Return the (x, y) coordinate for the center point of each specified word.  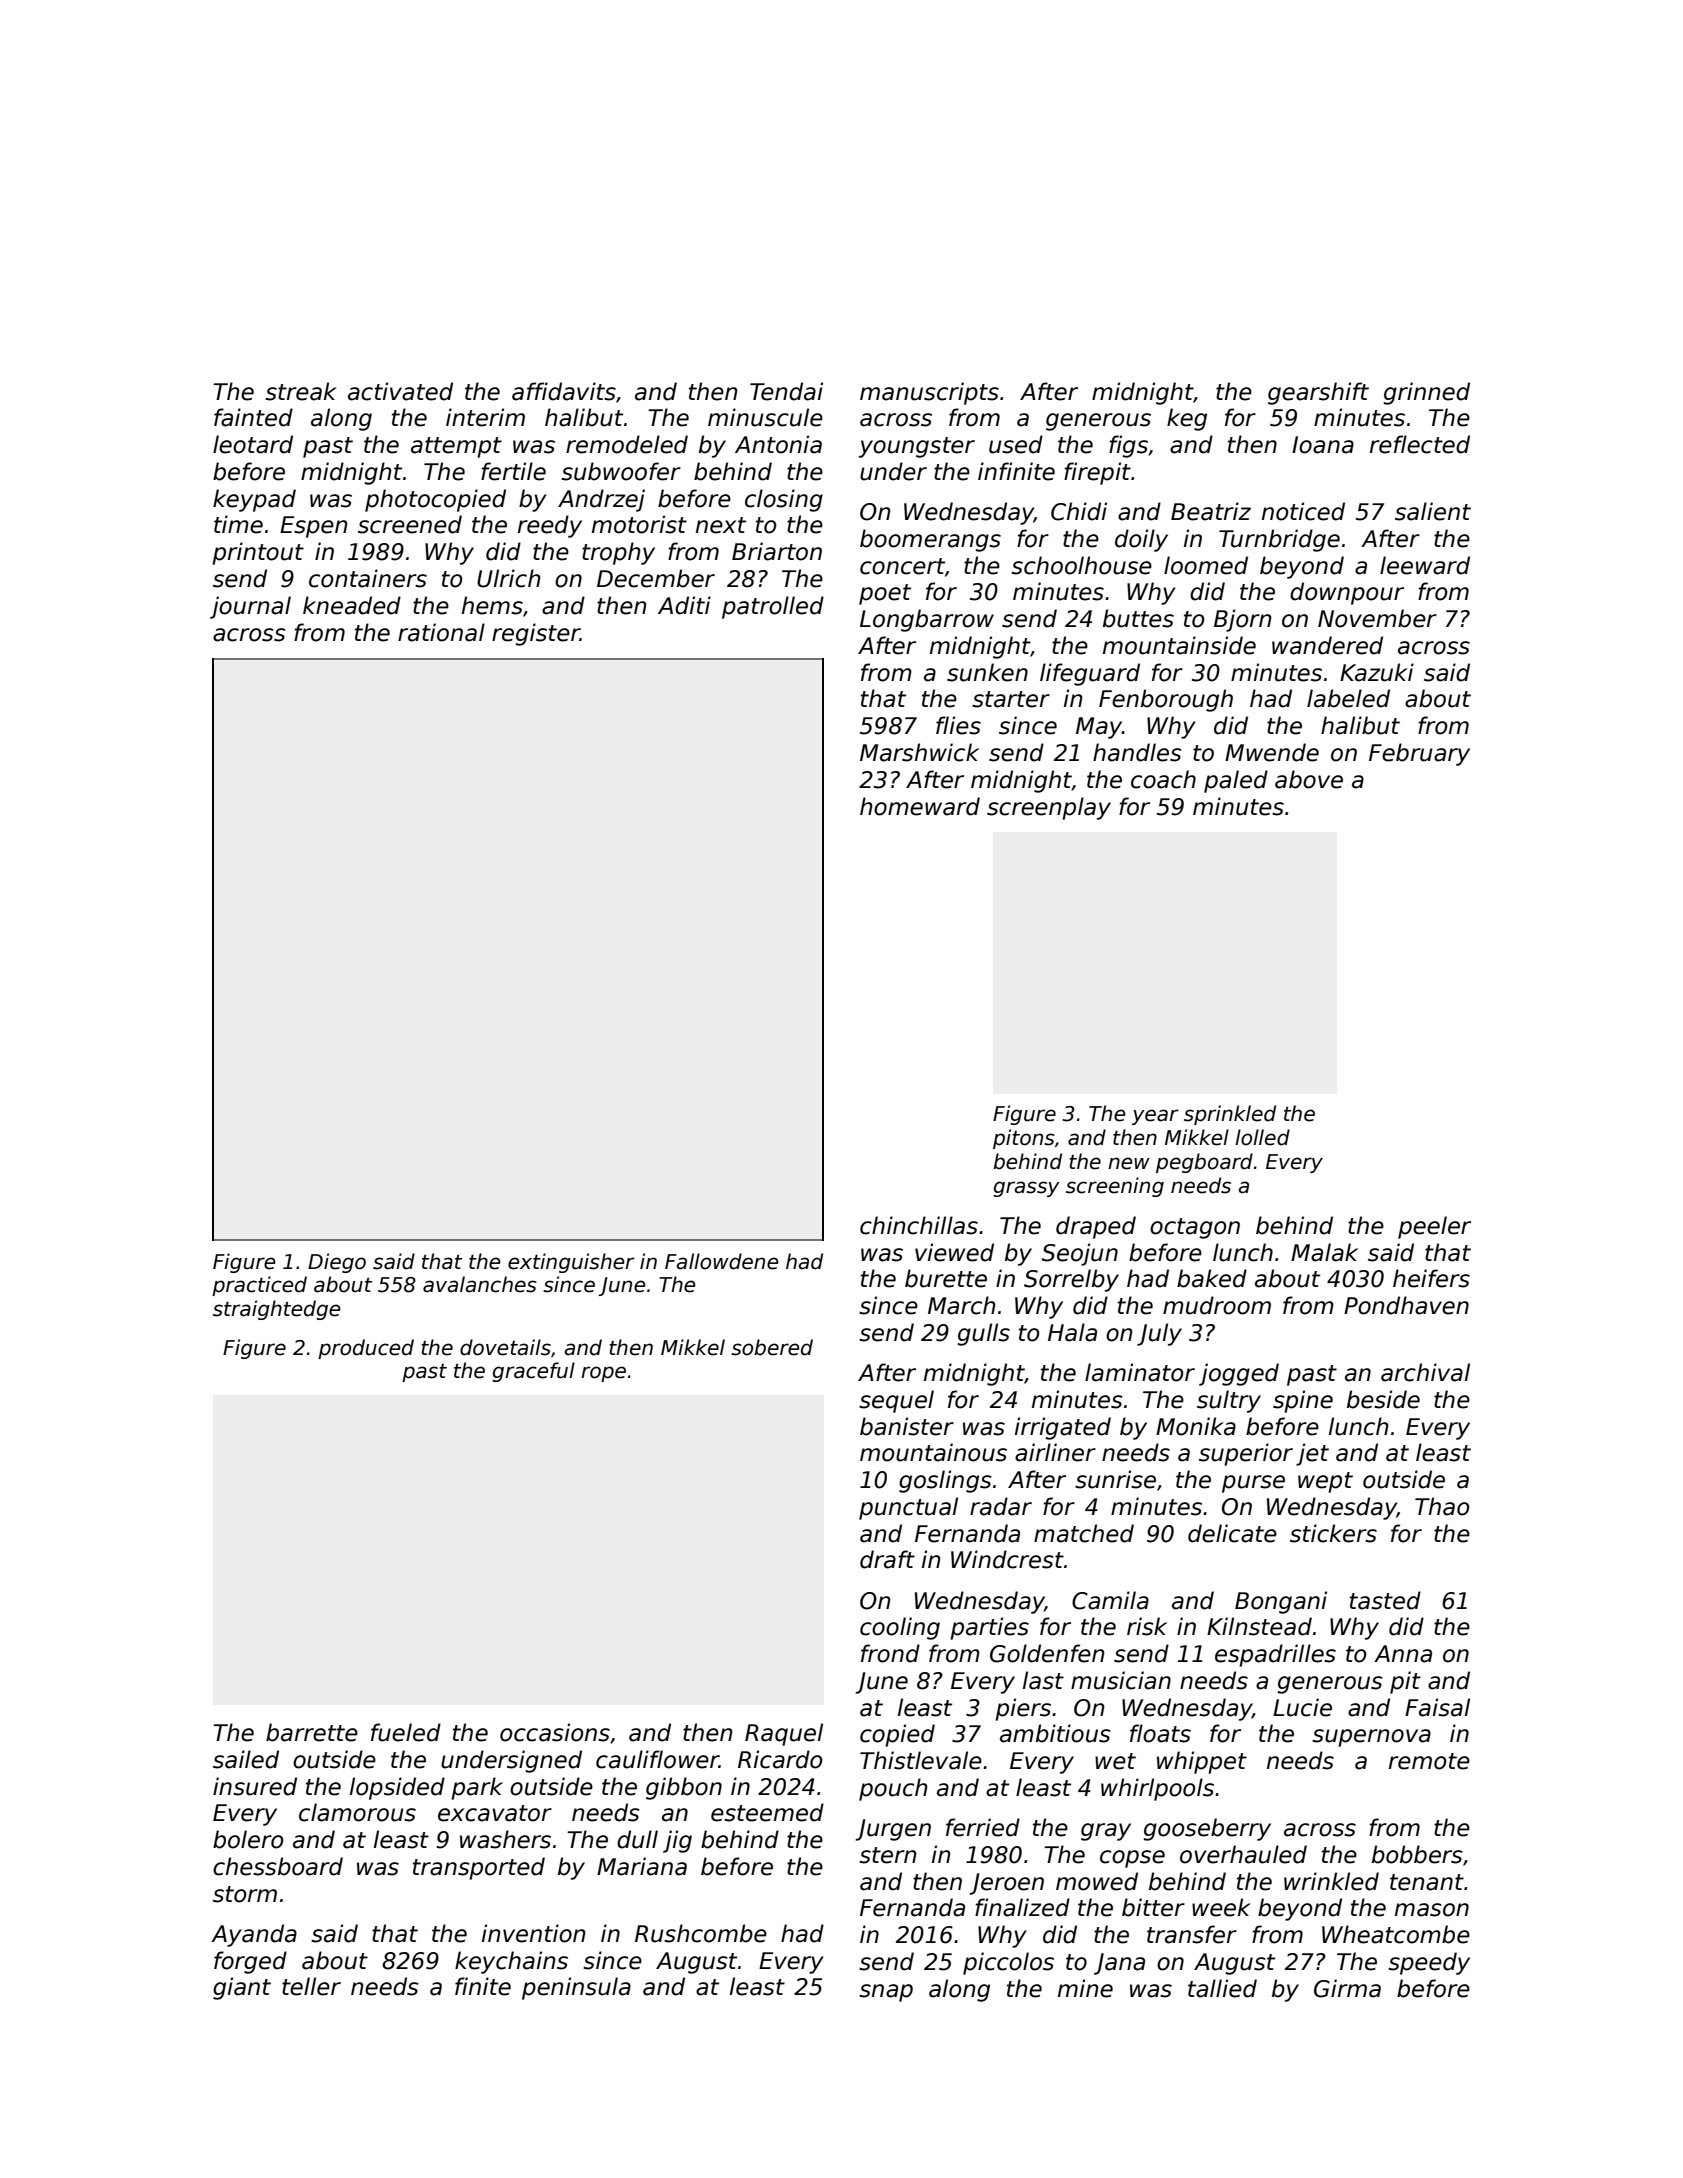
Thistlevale (921, 1760)
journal (250, 607)
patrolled (773, 607)
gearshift (1318, 393)
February (1419, 754)
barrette (312, 1732)
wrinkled (1331, 1881)
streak (301, 391)
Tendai (786, 391)
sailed (246, 1759)
